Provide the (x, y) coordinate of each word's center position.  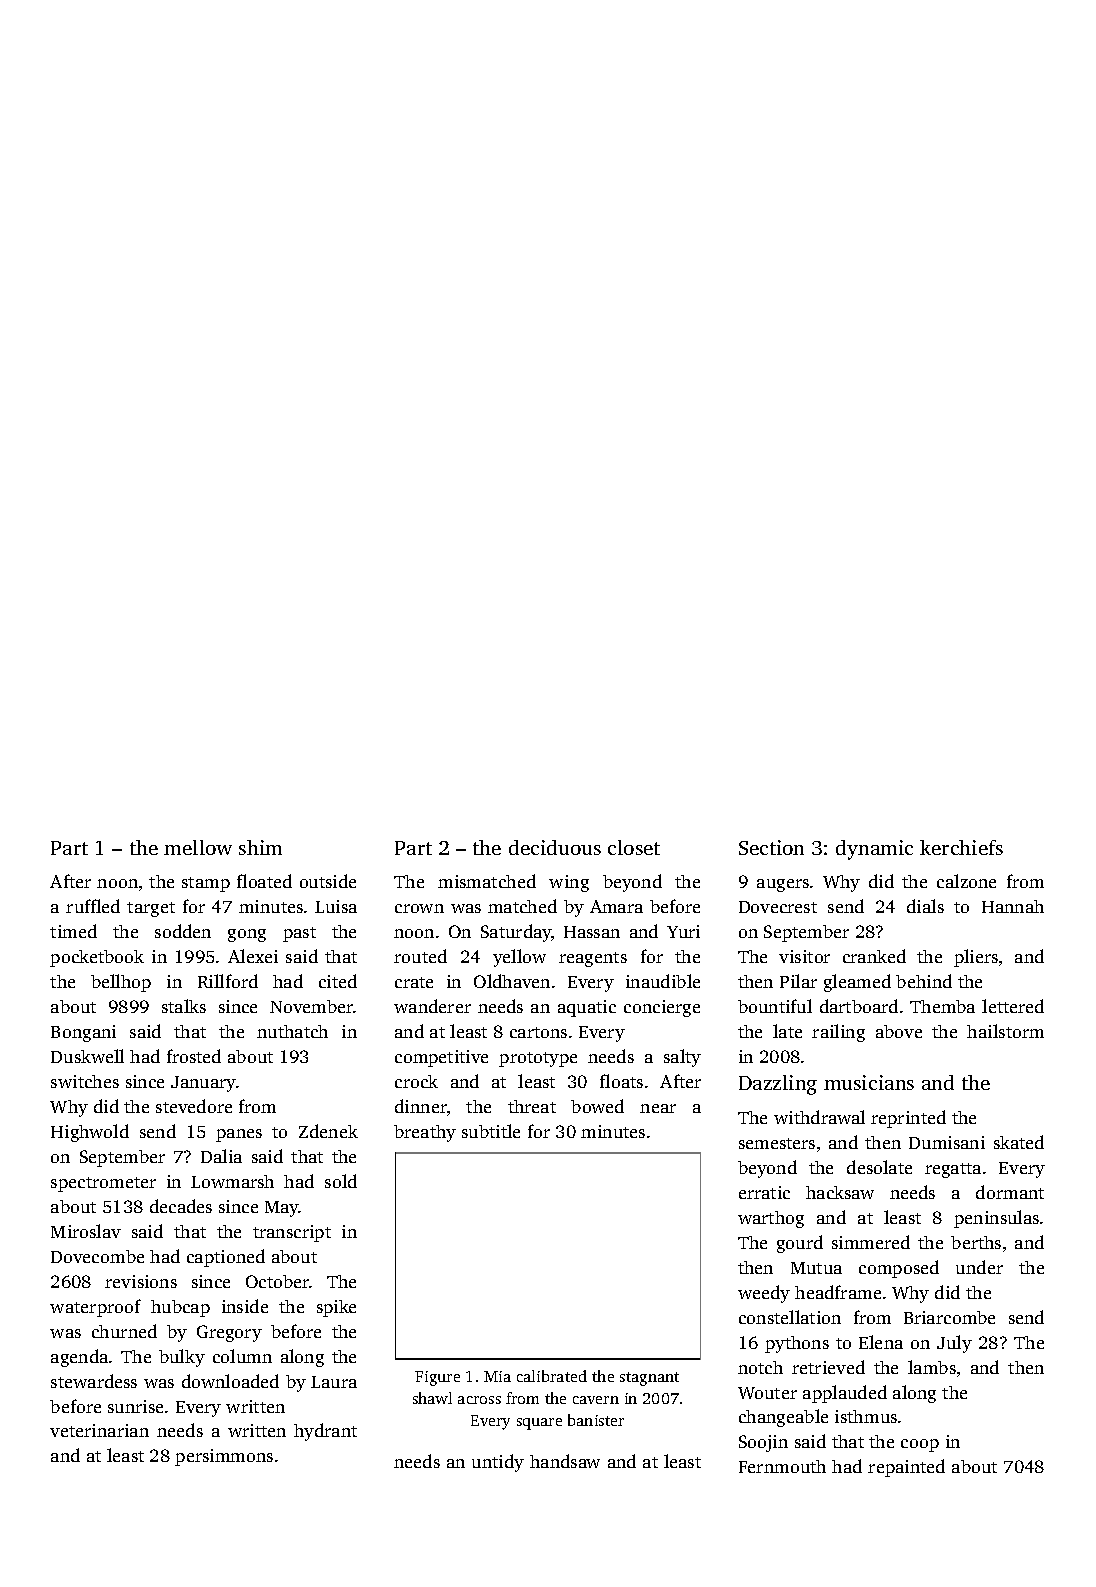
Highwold (90, 1133)
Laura (334, 1382)
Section (771, 847)
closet (634, 847)
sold (341, 1181)
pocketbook (97, 958)
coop (920, 1445)
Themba (942, 1006)
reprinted (908, 1119)
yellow (519, 958)
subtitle (491, 1131)
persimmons (224, 1457)
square (539, 1424)
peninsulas (996, 1219)
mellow (198, 847)
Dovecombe (97, 1256)
